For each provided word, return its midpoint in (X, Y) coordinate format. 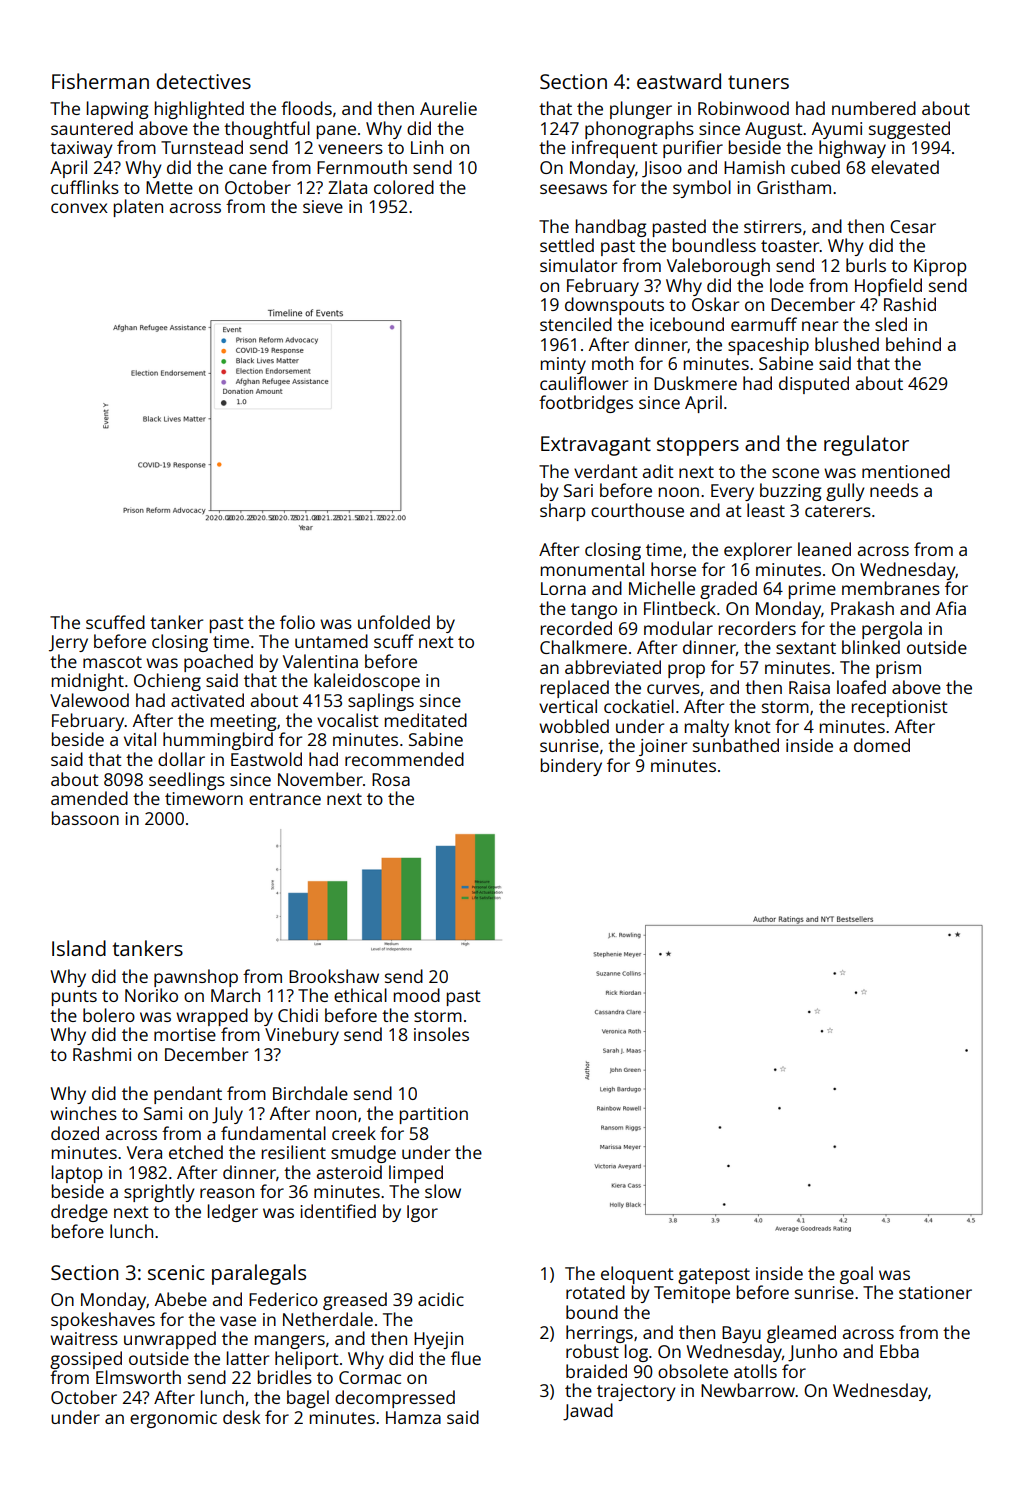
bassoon (85, 818)
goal (856, 1275)
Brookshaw (334, 976)
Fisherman (100, 81)
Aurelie (448, 108)
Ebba (899, 1351)
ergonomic (173, 1419)
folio (297, 622)
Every (732, 492)
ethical (360, 995)
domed (882, 745)
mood (417, 995)
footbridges (586, 404)
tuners (758, 82)
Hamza (413, 1417)
